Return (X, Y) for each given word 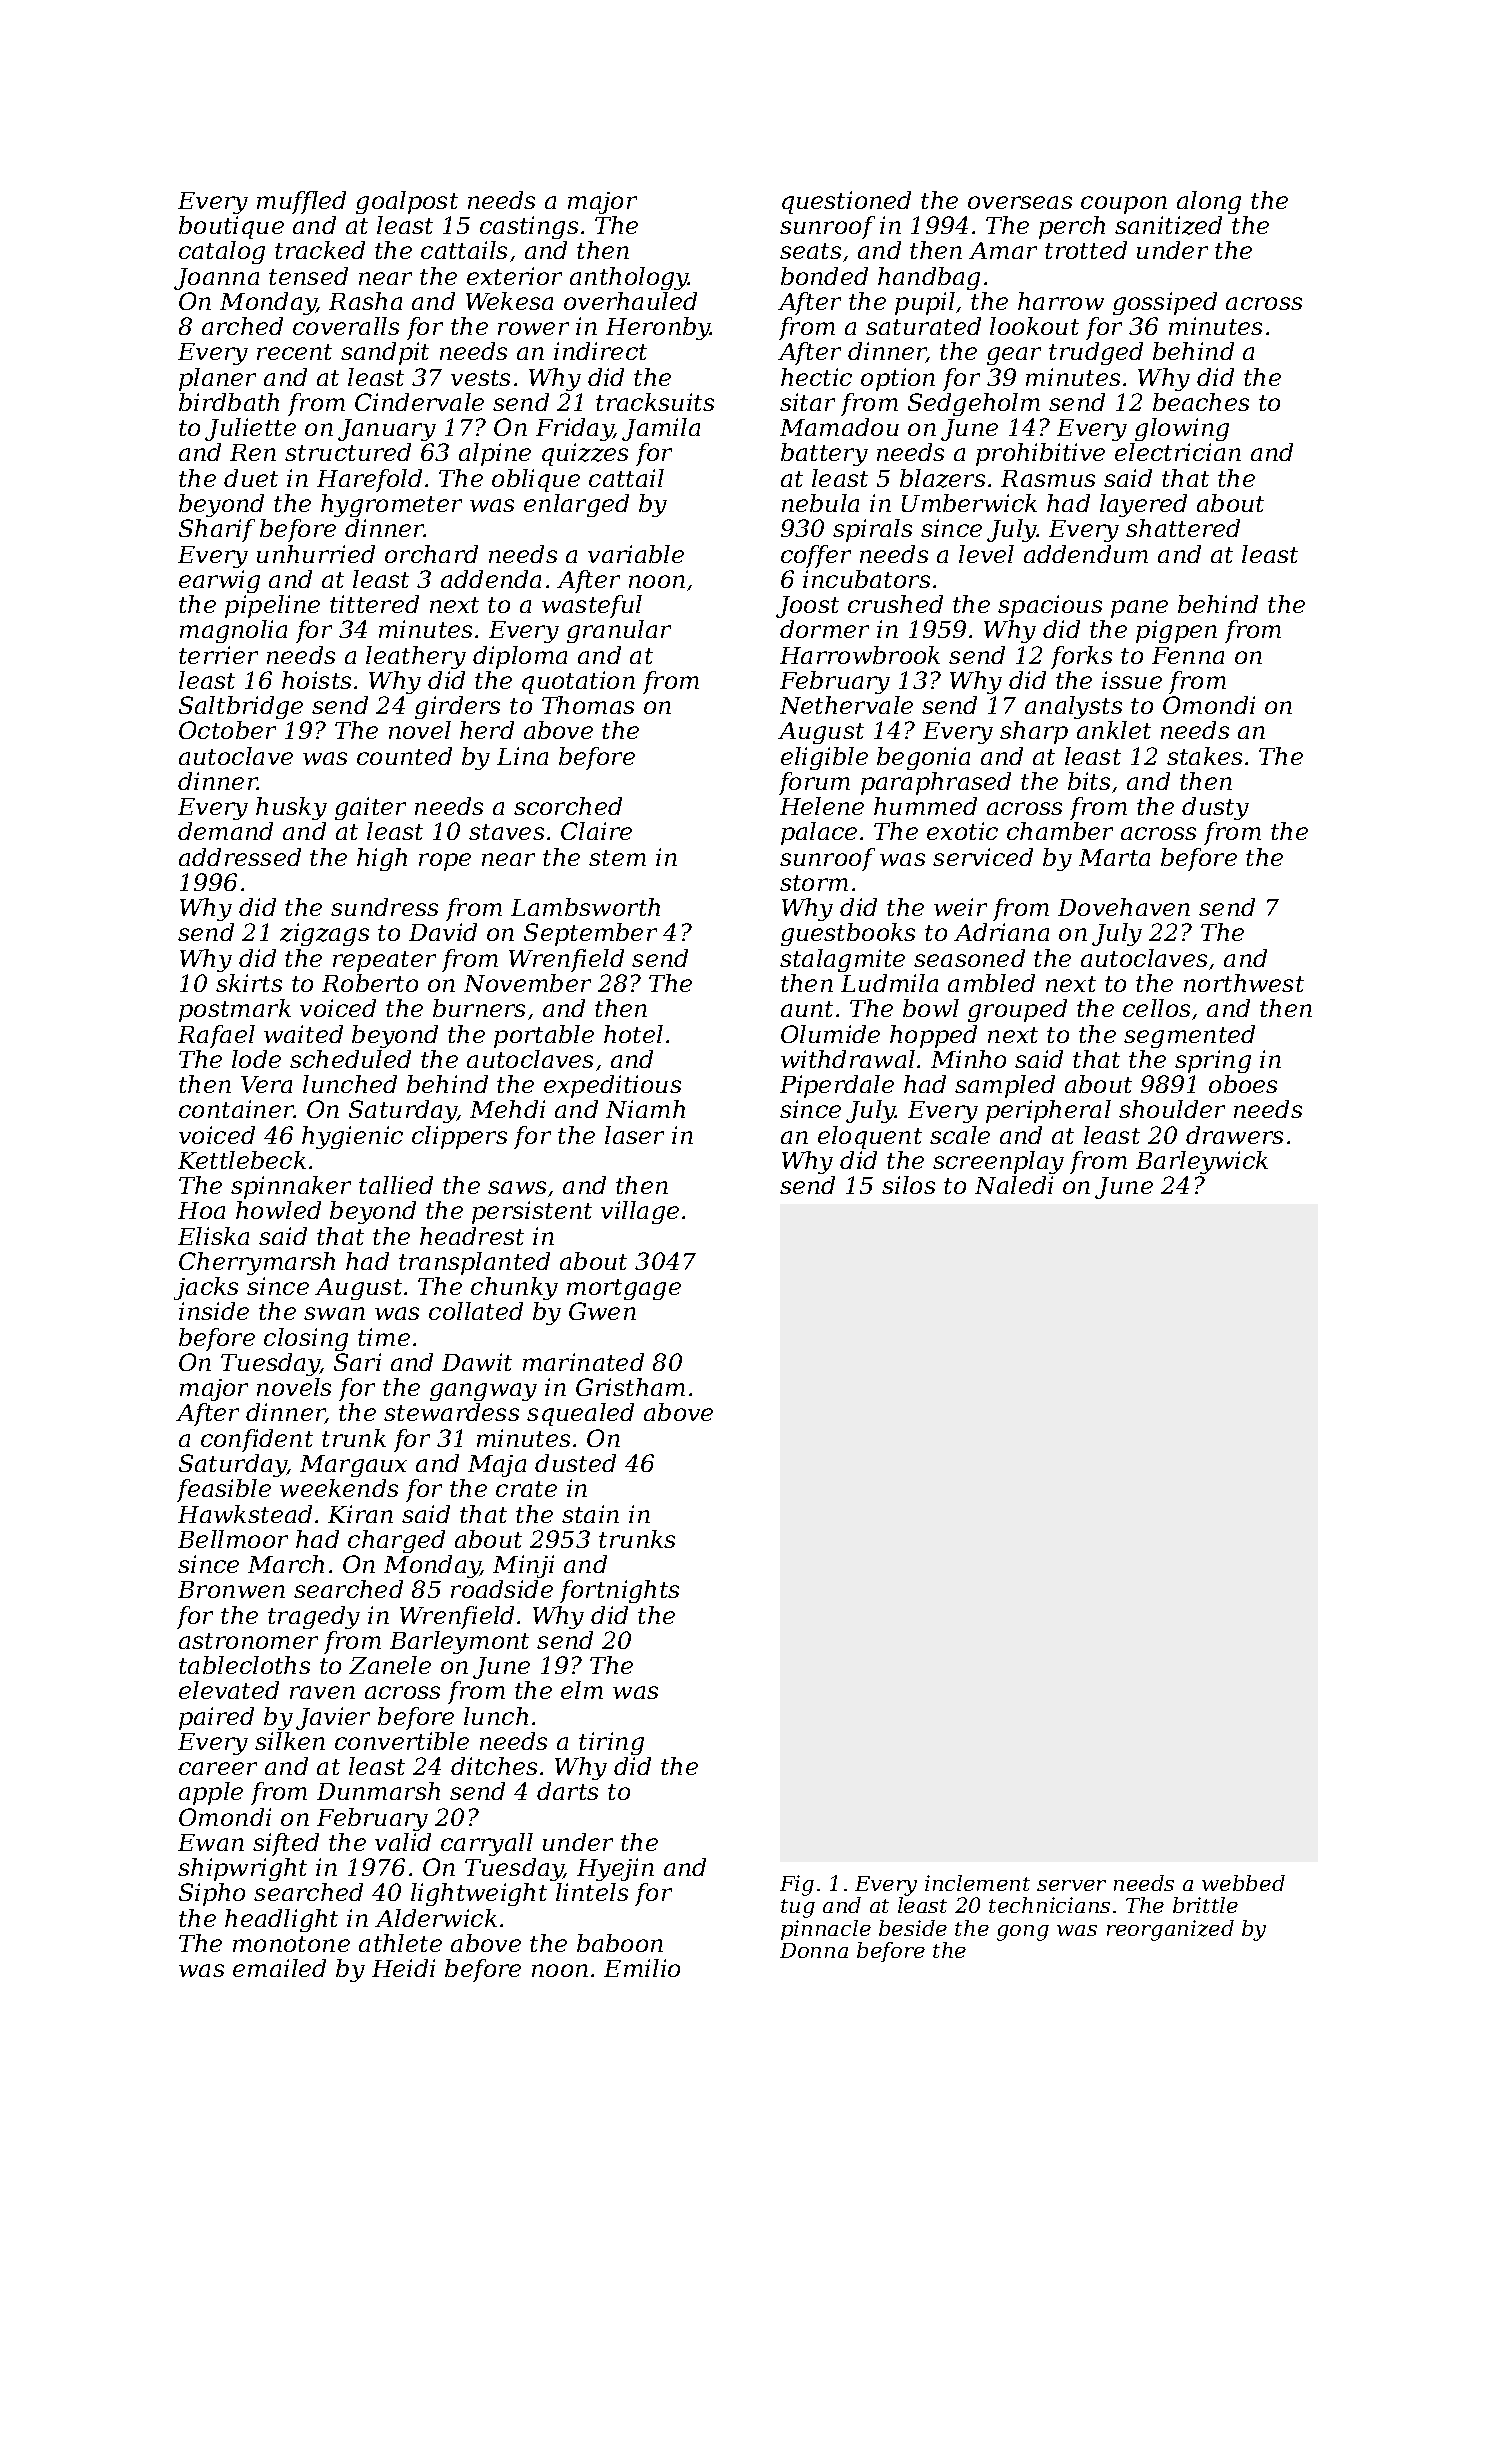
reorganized (1170, 1930)
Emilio (642, 1968)
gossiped (1165, 303)
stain (590, 1514)
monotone (291, 1944)
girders (457, 707)
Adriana (1001, 932)
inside (214, 1311)
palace (819, 833)
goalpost (407, 202)
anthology (629, 278)
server (1071, 1885)
